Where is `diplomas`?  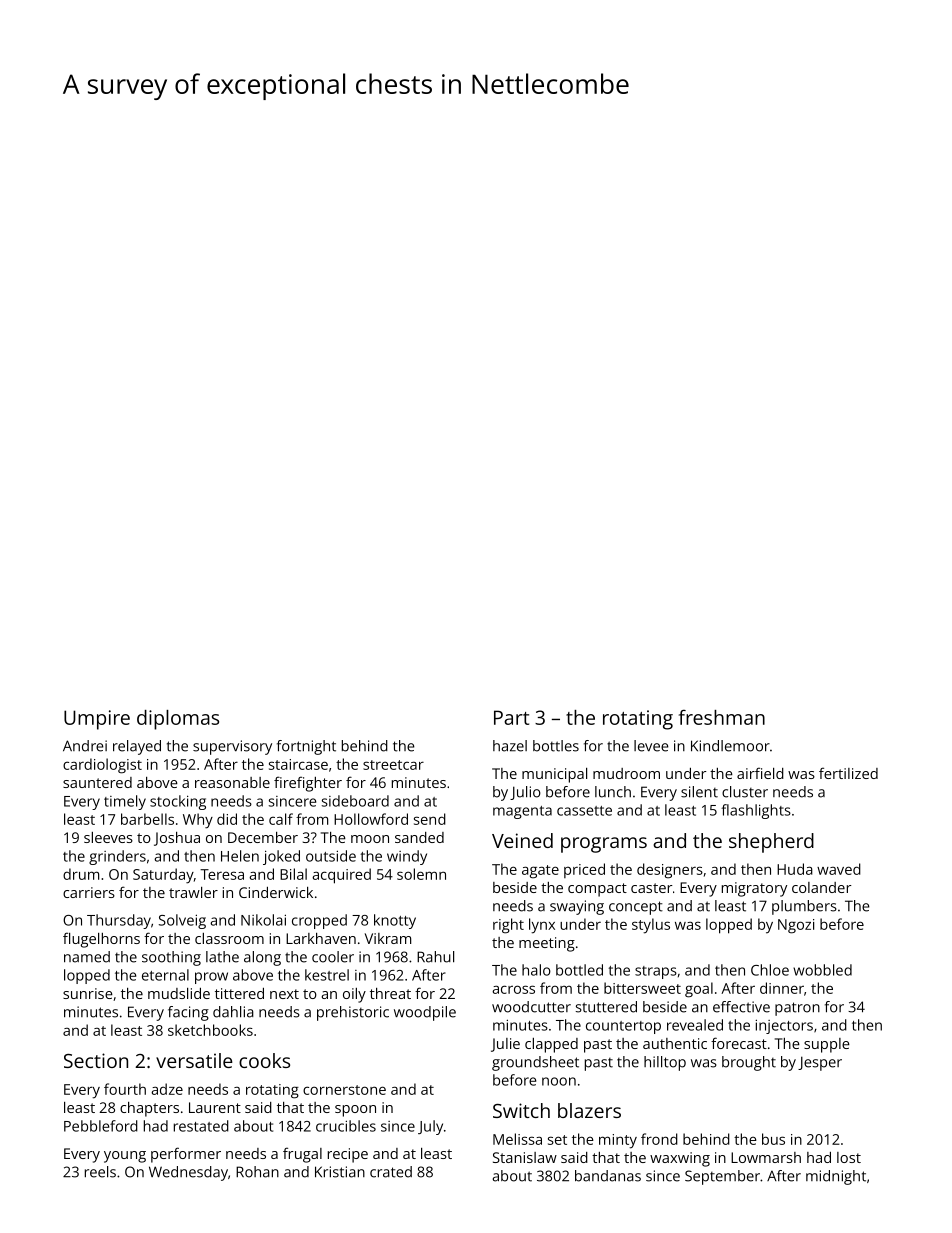
diplomas is located at coordinates (178, 720).
